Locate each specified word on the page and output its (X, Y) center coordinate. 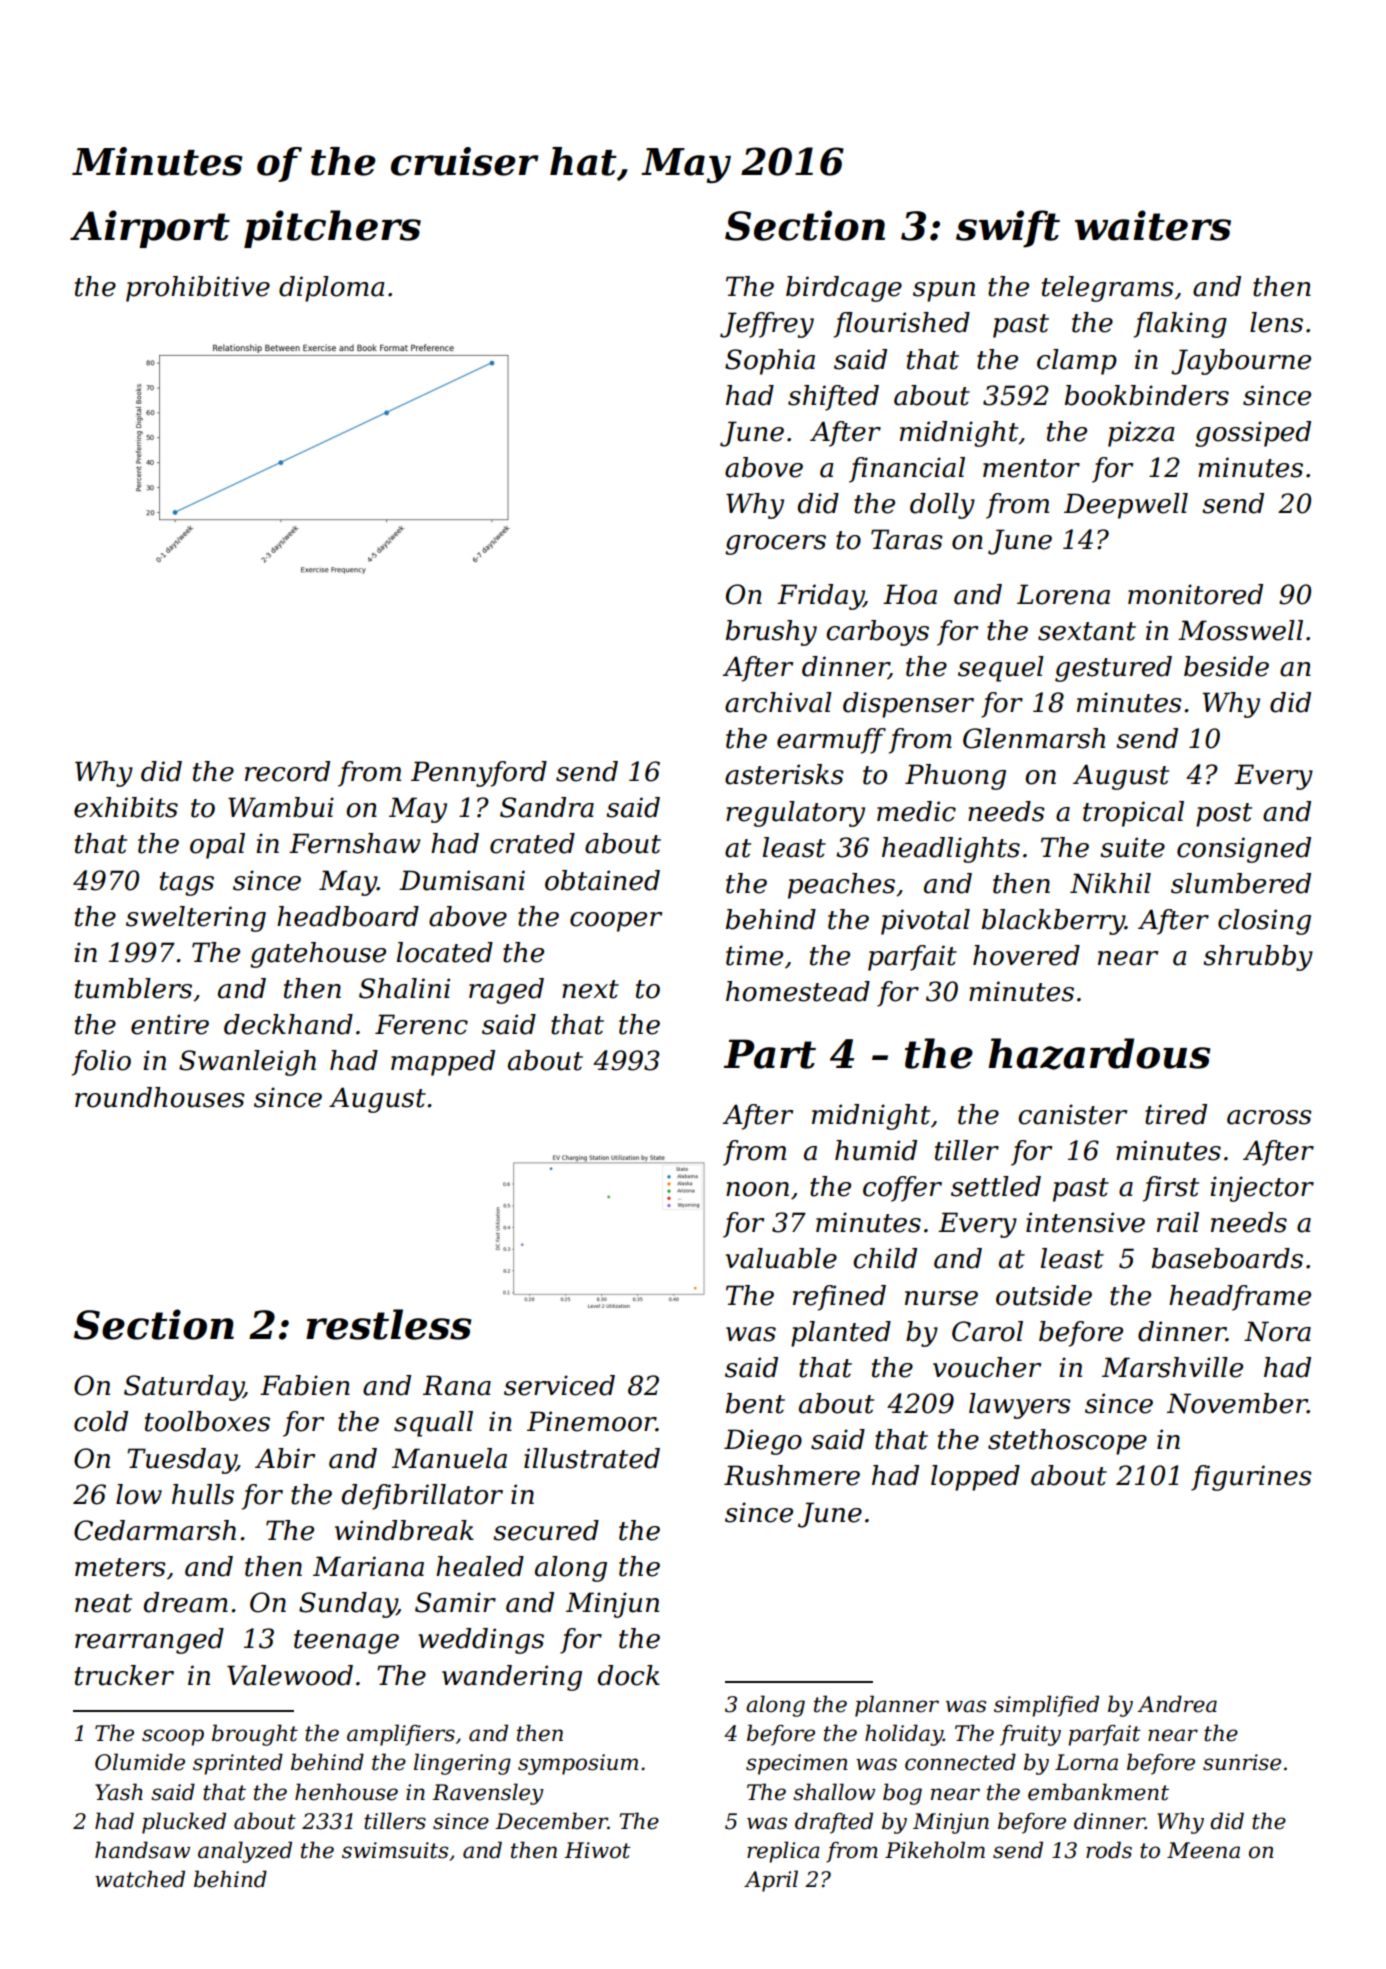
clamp (1077, 362)
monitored (1195, 594)
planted (841, 1334)
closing (1264, 922)
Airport (150, 229)
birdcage (844, 289)
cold (101, 1421)
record (287, 771)
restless (389, 1324)
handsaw (142, 1850)
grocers (775, 545)
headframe (1240, 1298)
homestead (798, 991)
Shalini (404, 988)
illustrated (592, 1458)
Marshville (1172, 1367)
